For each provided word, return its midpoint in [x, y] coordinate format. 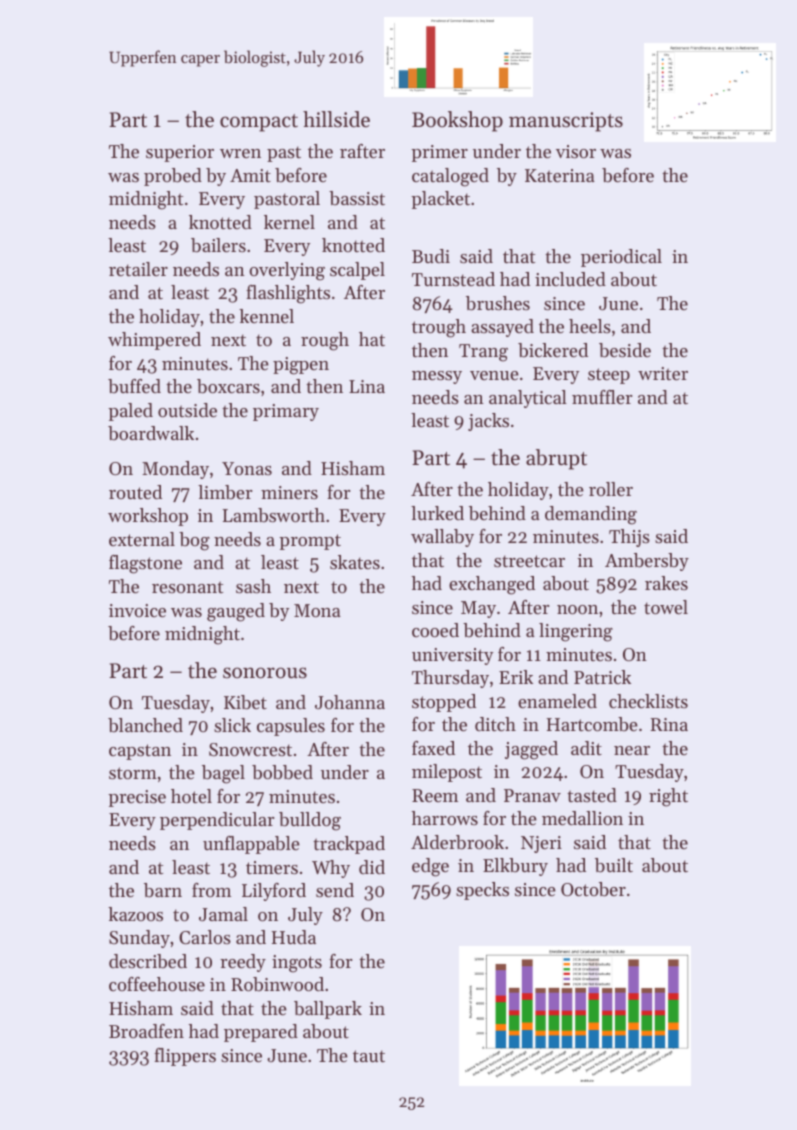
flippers [185, 1057]
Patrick [602, 677]
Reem [435, 795]
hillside [336, 119]
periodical [621, 258]
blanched [145, 725]
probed [173, 177]
